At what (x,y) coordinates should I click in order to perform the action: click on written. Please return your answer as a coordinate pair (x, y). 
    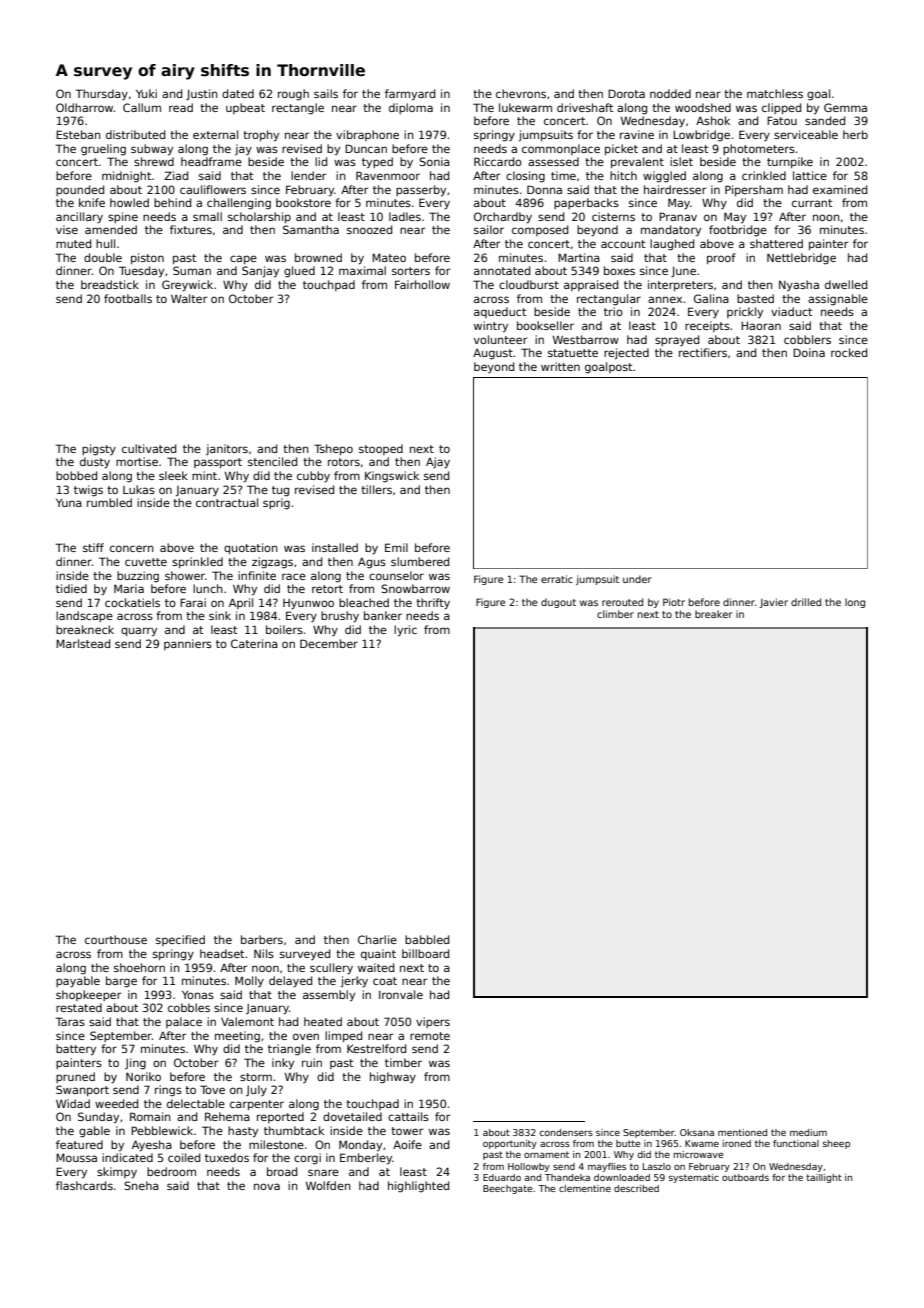
    Looking at the image, I should click on (560, 366).
